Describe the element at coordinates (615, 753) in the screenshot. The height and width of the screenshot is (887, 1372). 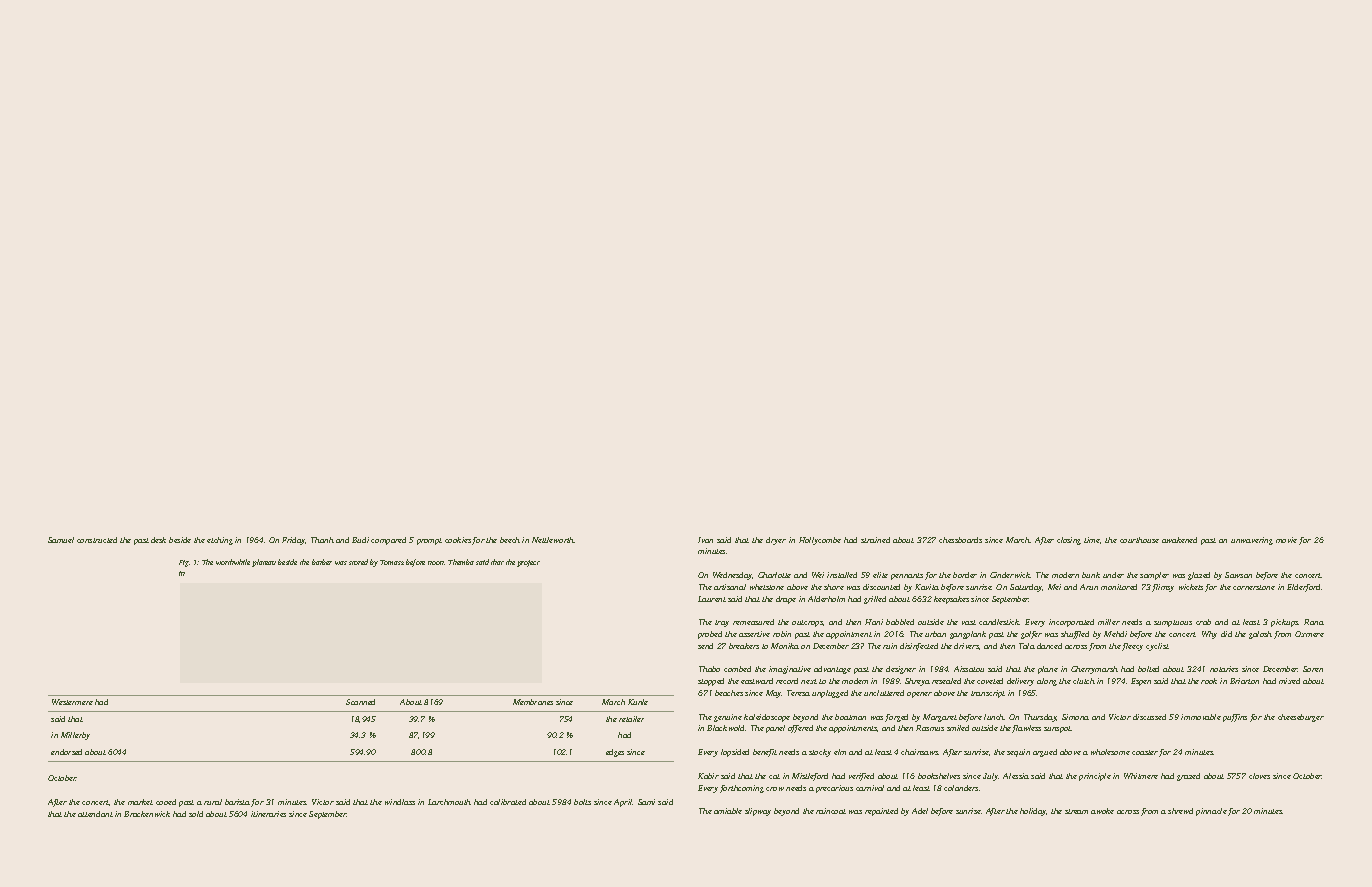
I see `edges` at that location.
